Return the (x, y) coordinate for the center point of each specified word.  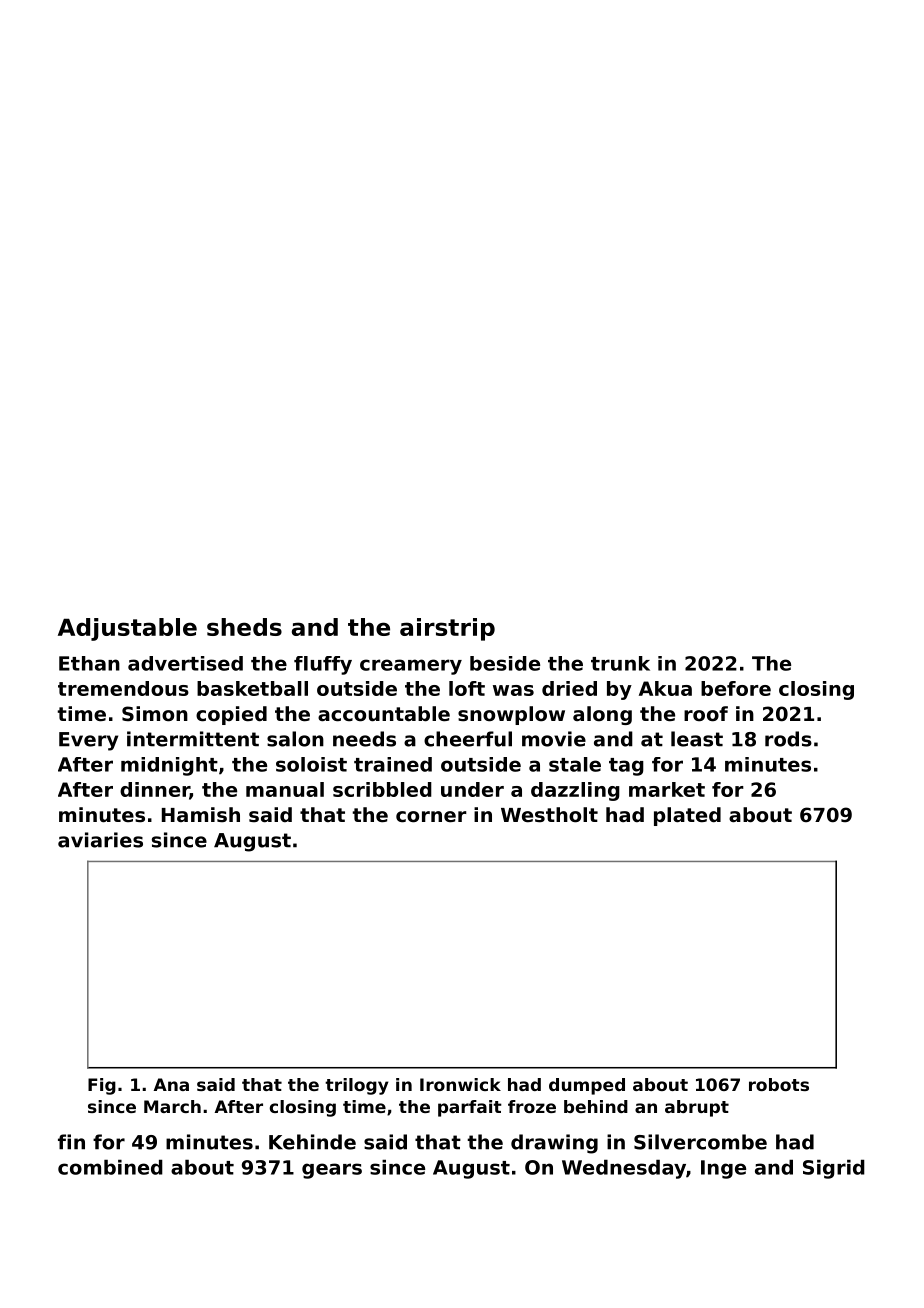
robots (779, 1084)
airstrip (447, 629)
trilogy (357, 1086)
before (736, 688)
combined (110, 1167)
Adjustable (127, 629)
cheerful (468, 739)
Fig (102, 1086)
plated (687, 816)
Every (88, 741)
